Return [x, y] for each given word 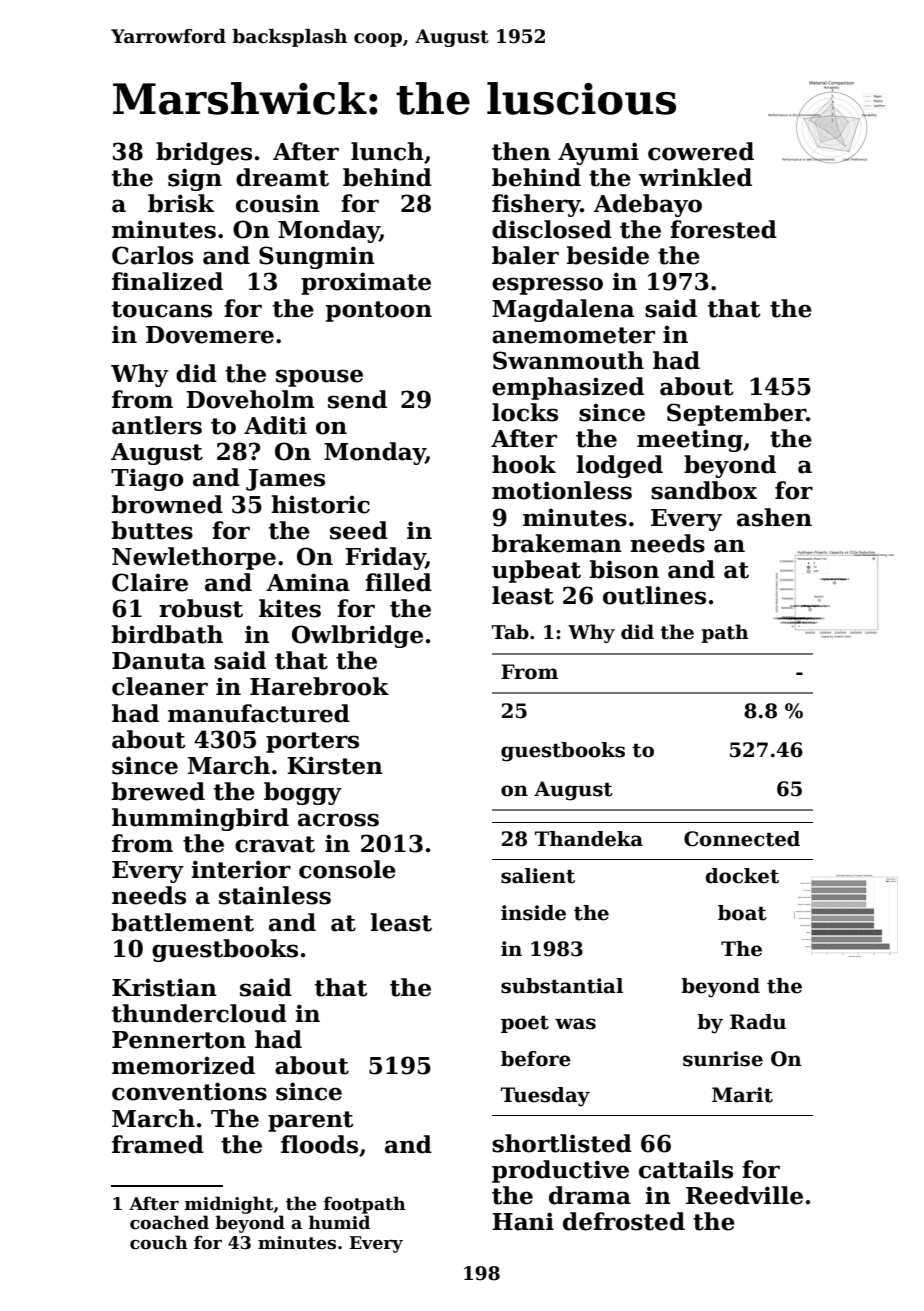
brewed [158, 791]
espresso [547, 286]
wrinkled [695, 177]
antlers [157, 425]
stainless [275, 895]
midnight [229, 1205]
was [575, 1024]
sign [195, 179]
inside [533, 913]
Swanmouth [568, 360]
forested [723, 229]
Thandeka [589, 839]
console [347, 869]
